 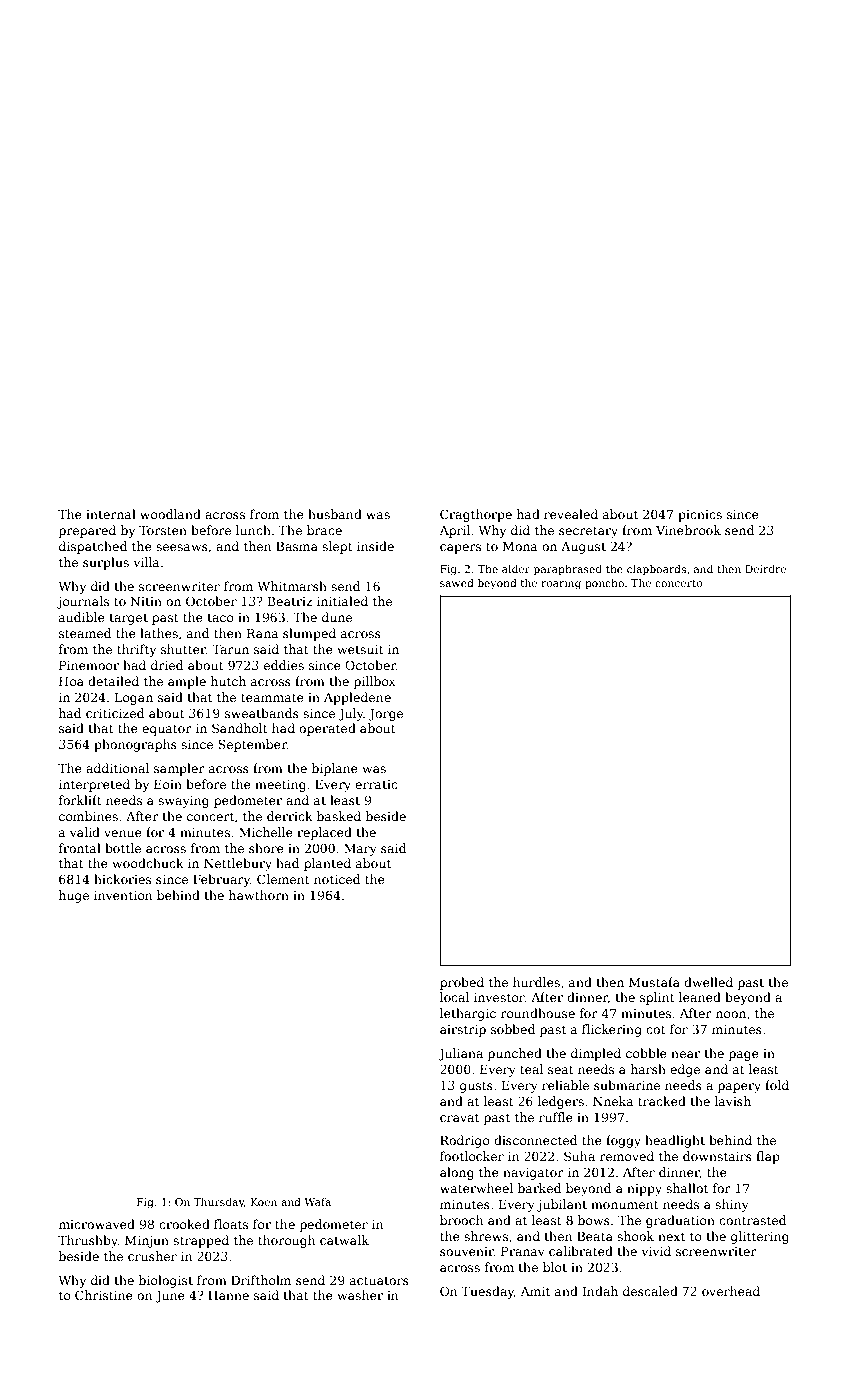 What do you see at coordinates (339, 816) in the page?
I see `basked` at bounding box center [339, 816].
